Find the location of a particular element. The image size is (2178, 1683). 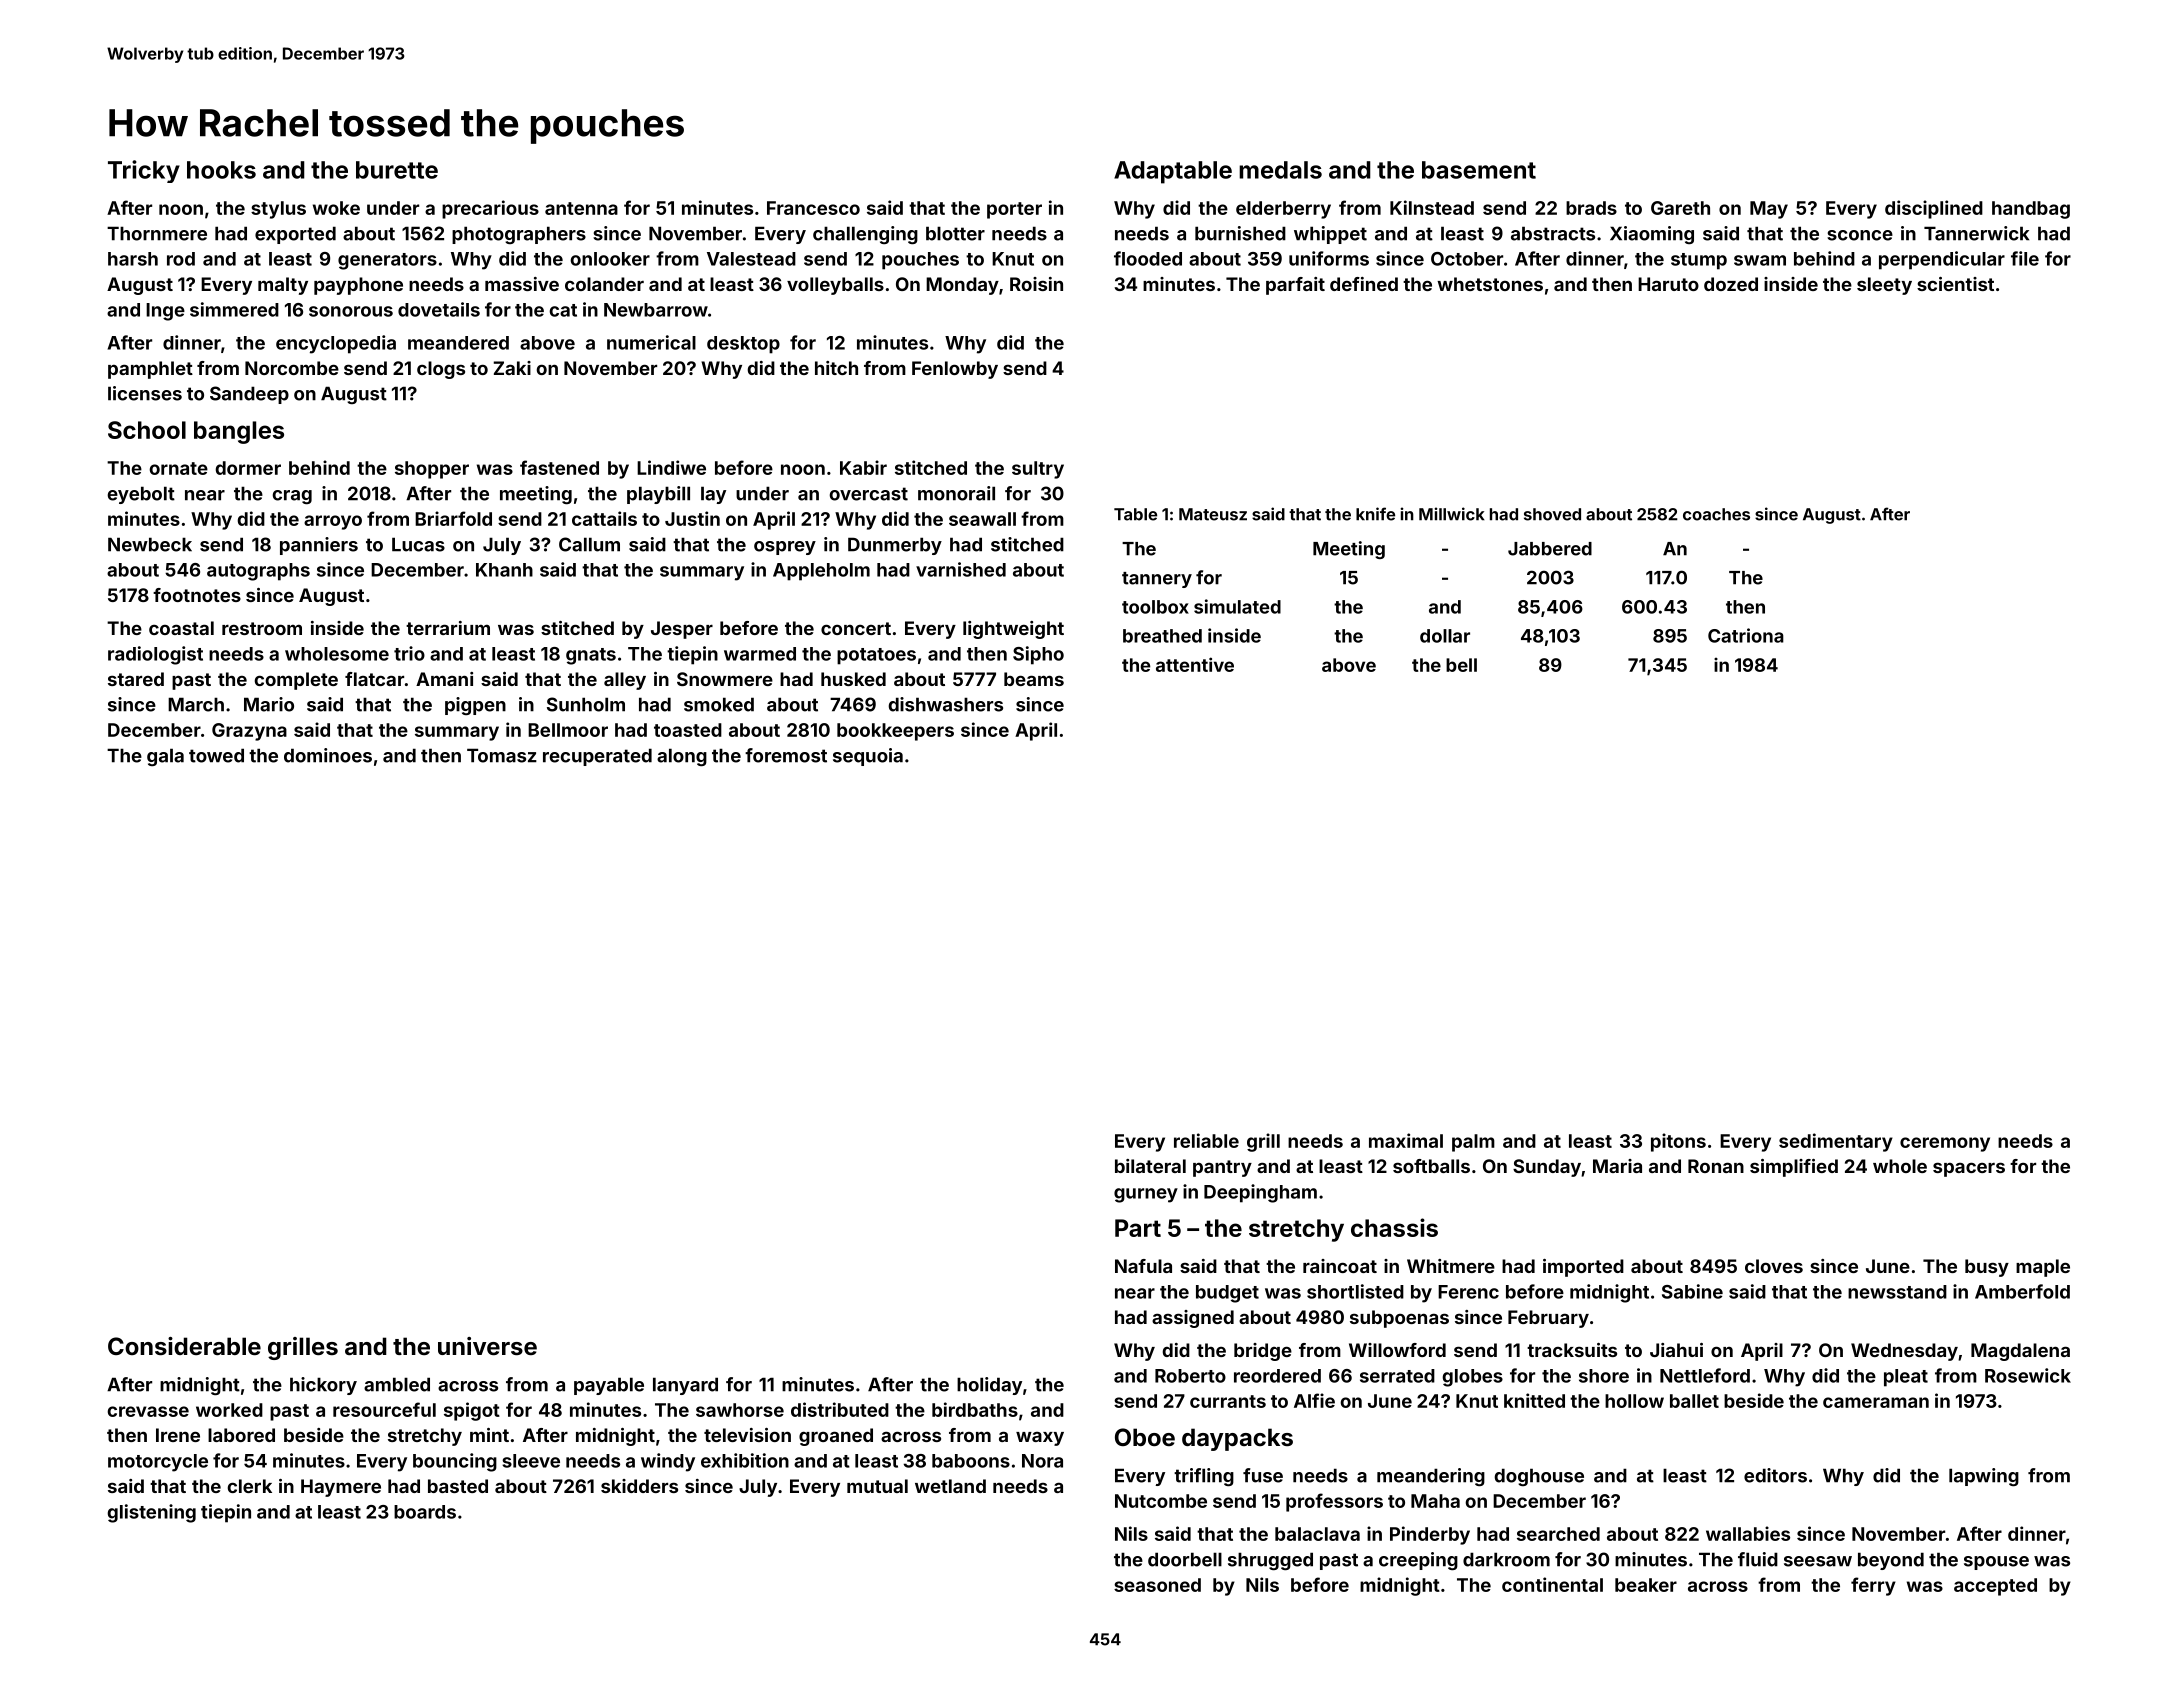

dollar is located at coordinates (1445, 636).
